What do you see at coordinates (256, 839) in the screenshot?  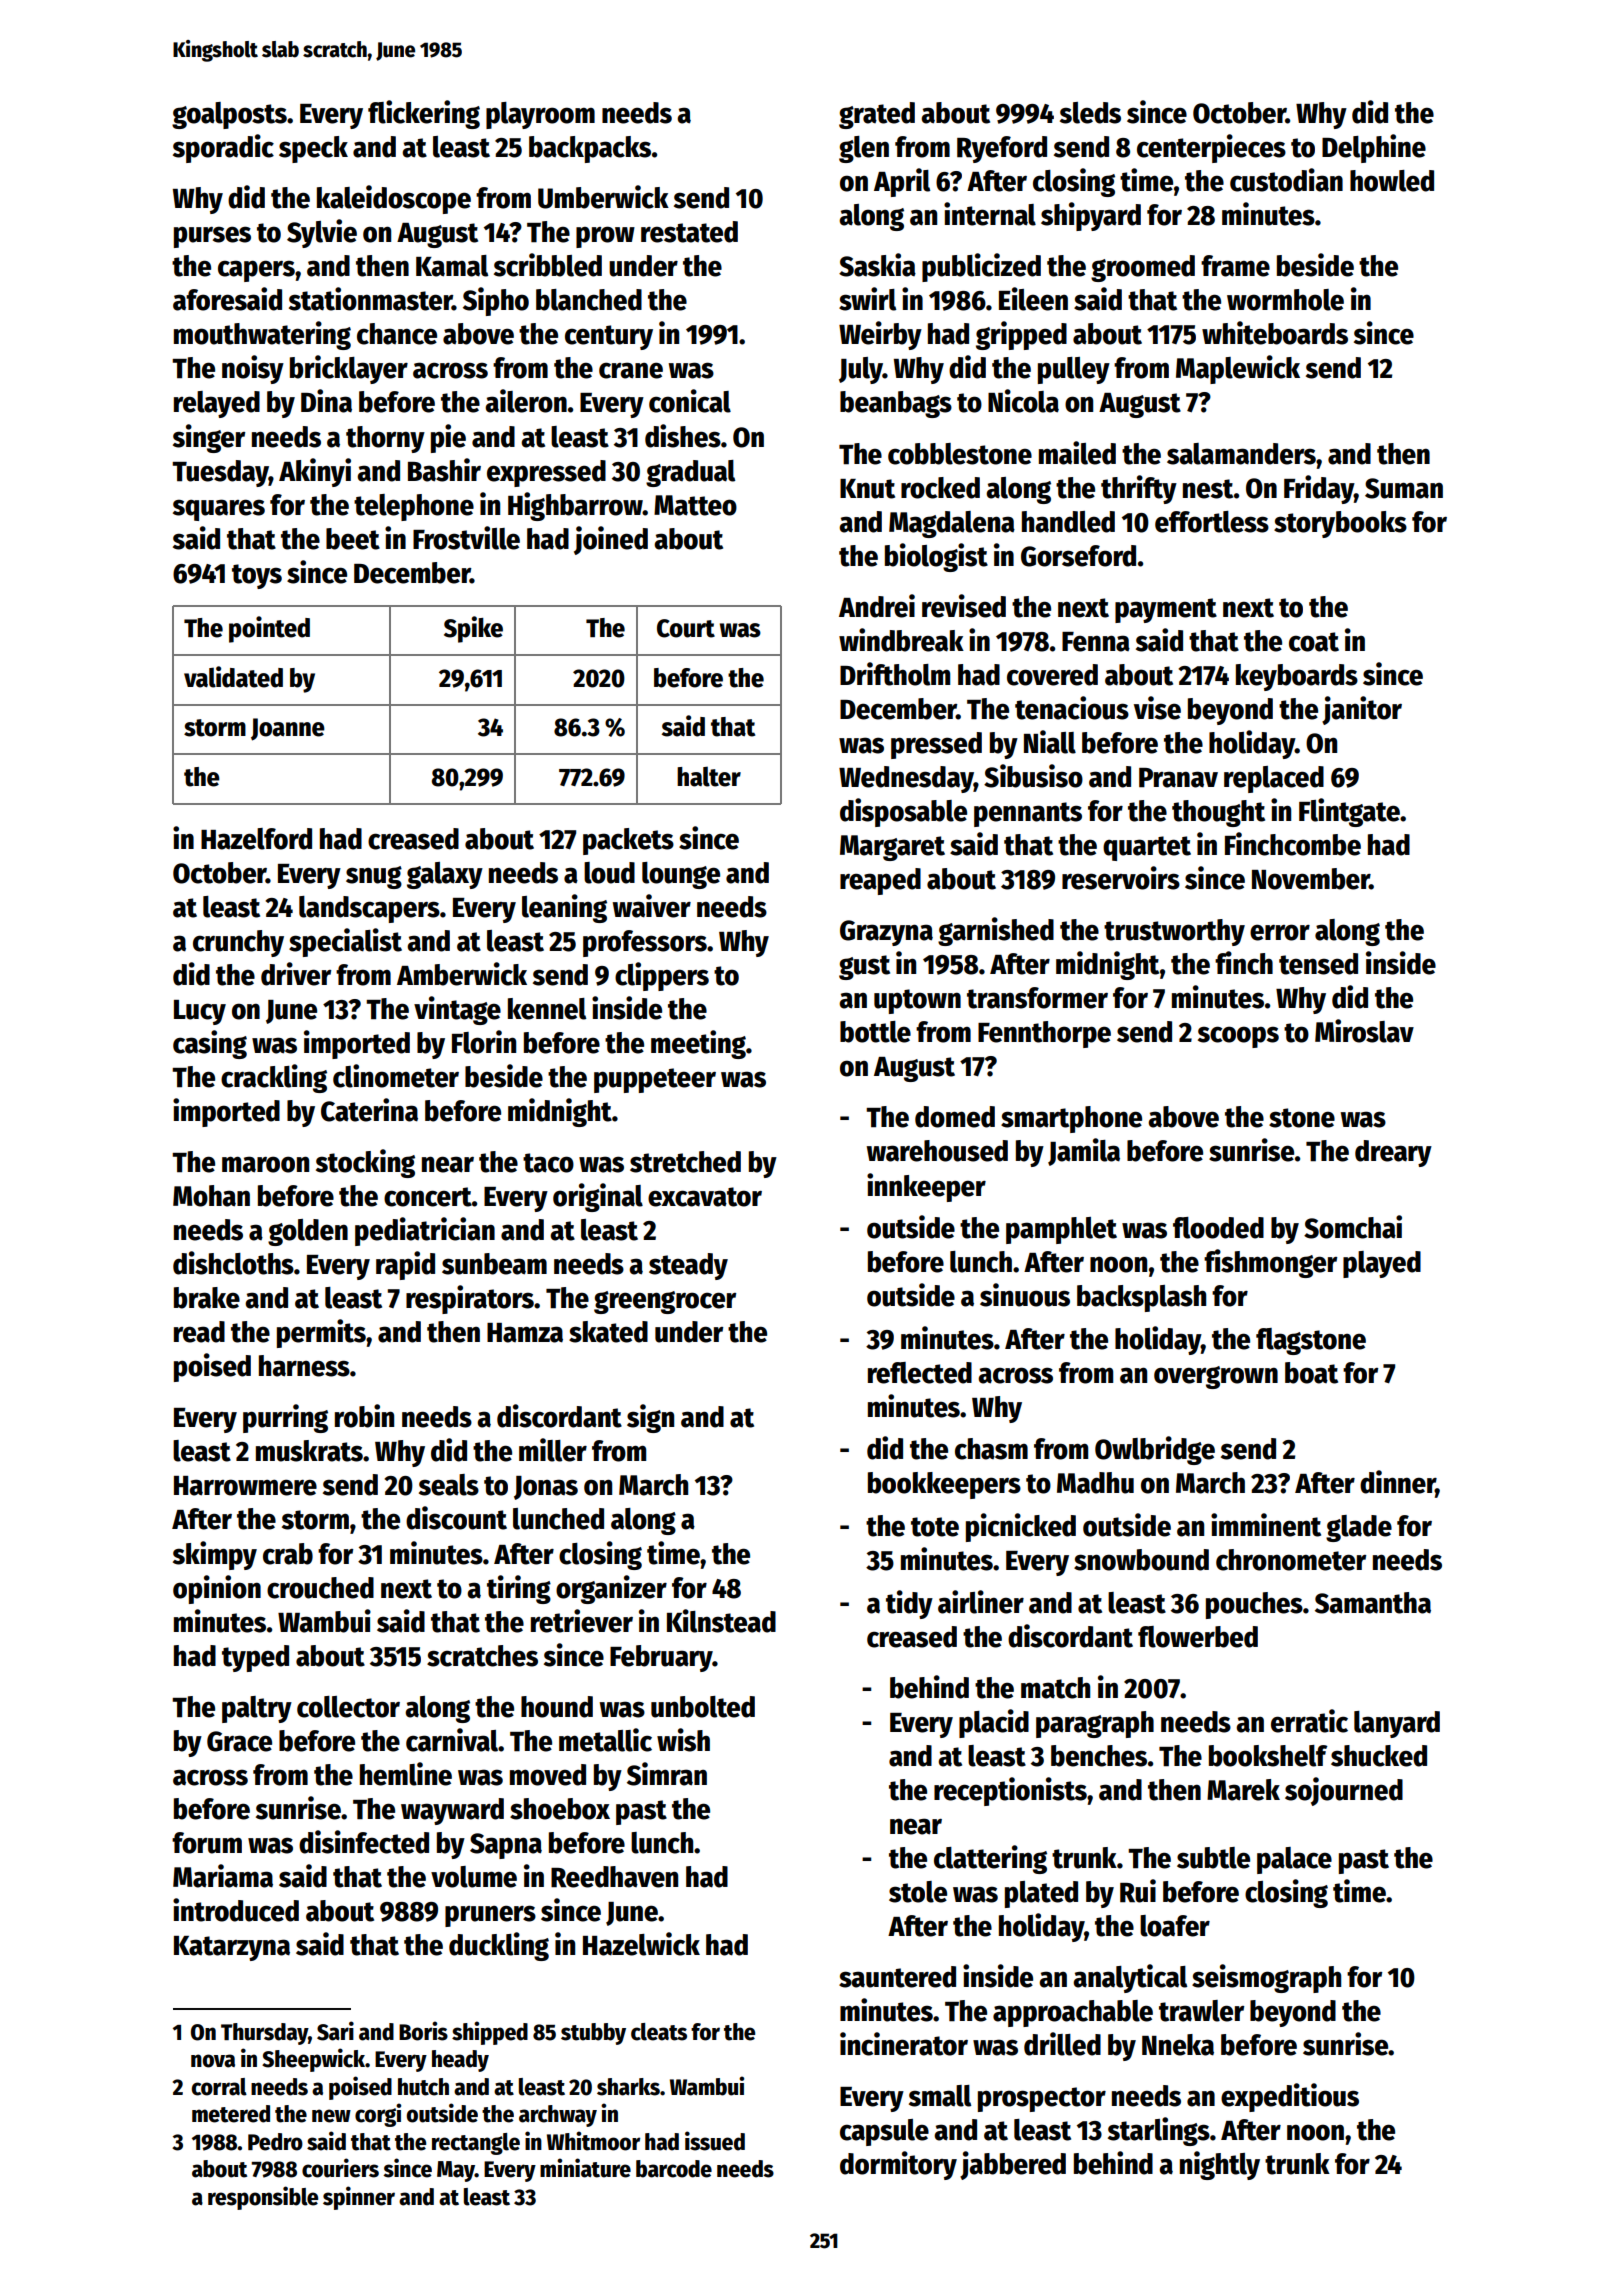 I see `Hazelford` at bounding box center [256, 839].
